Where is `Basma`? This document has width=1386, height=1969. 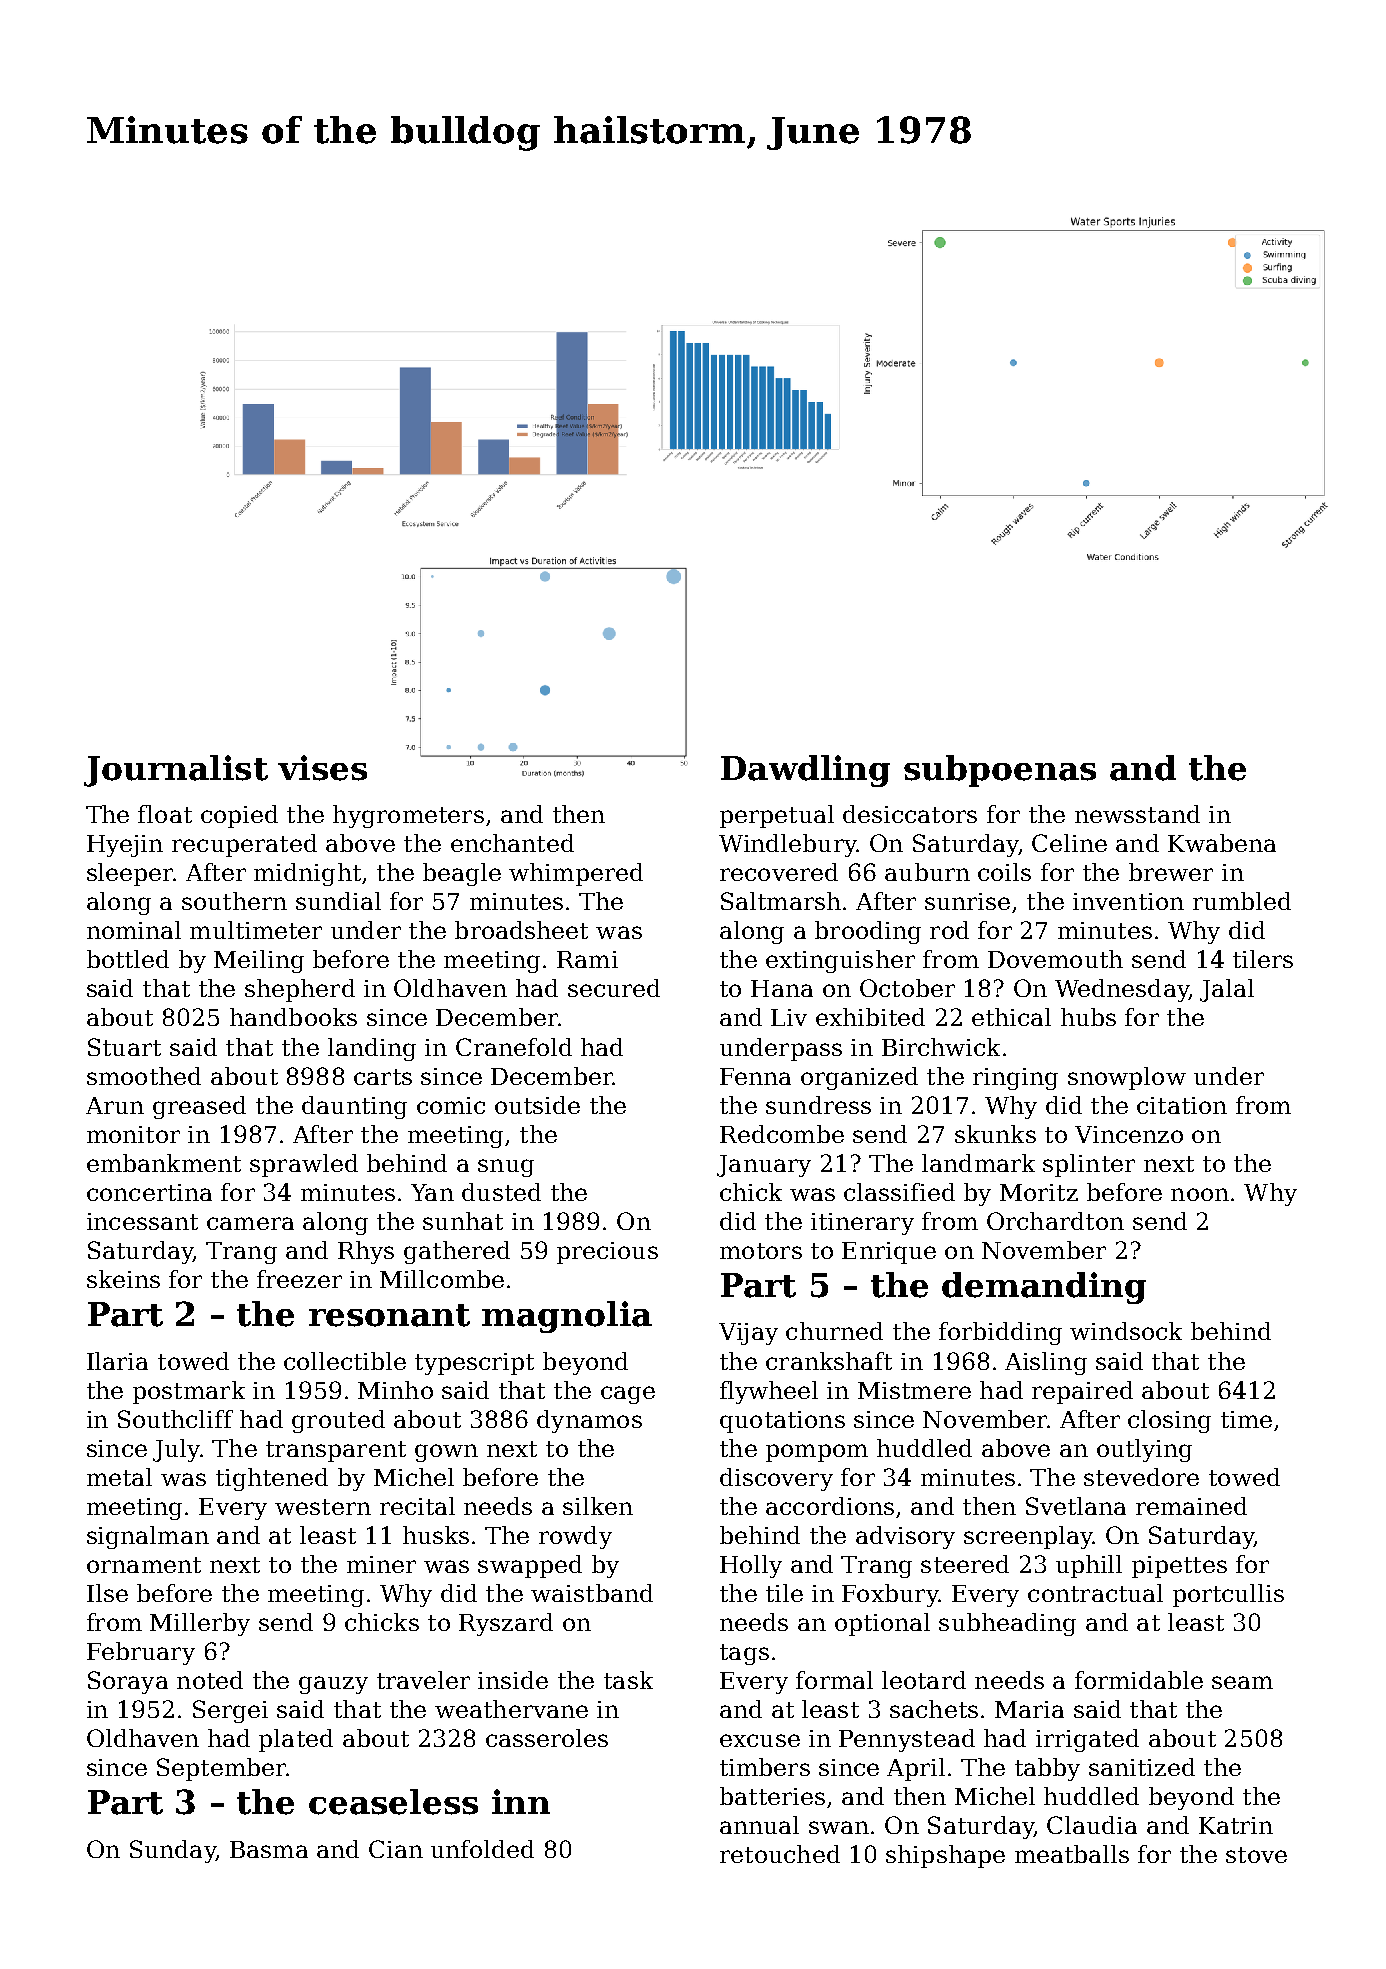 Basma is located at coordinates (269, 1849).
